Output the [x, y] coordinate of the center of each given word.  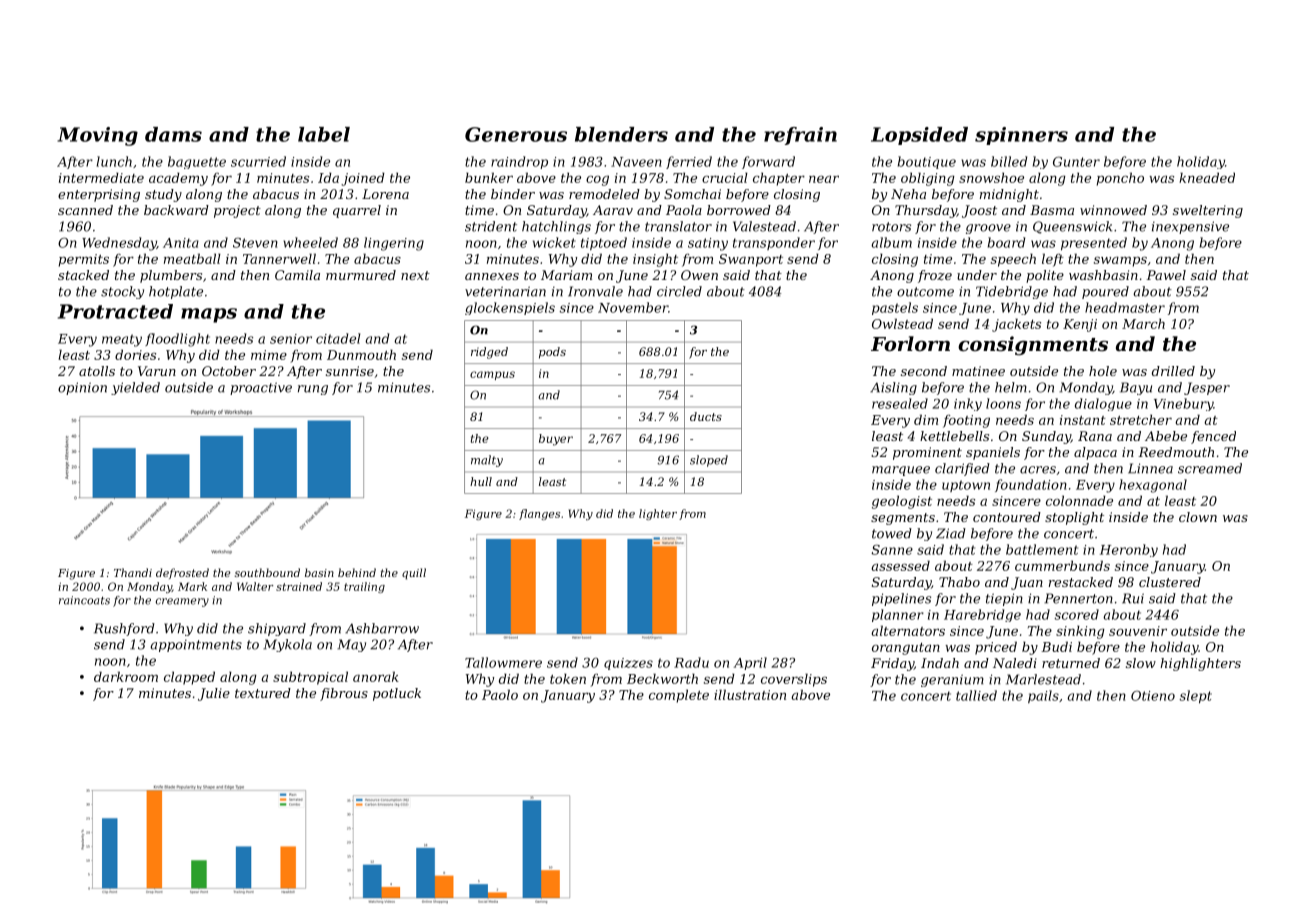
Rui [1133, 598]
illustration [750, 694]
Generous [516, 134]
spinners [1021, 136]
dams [173, 134]
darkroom [126, 676]
